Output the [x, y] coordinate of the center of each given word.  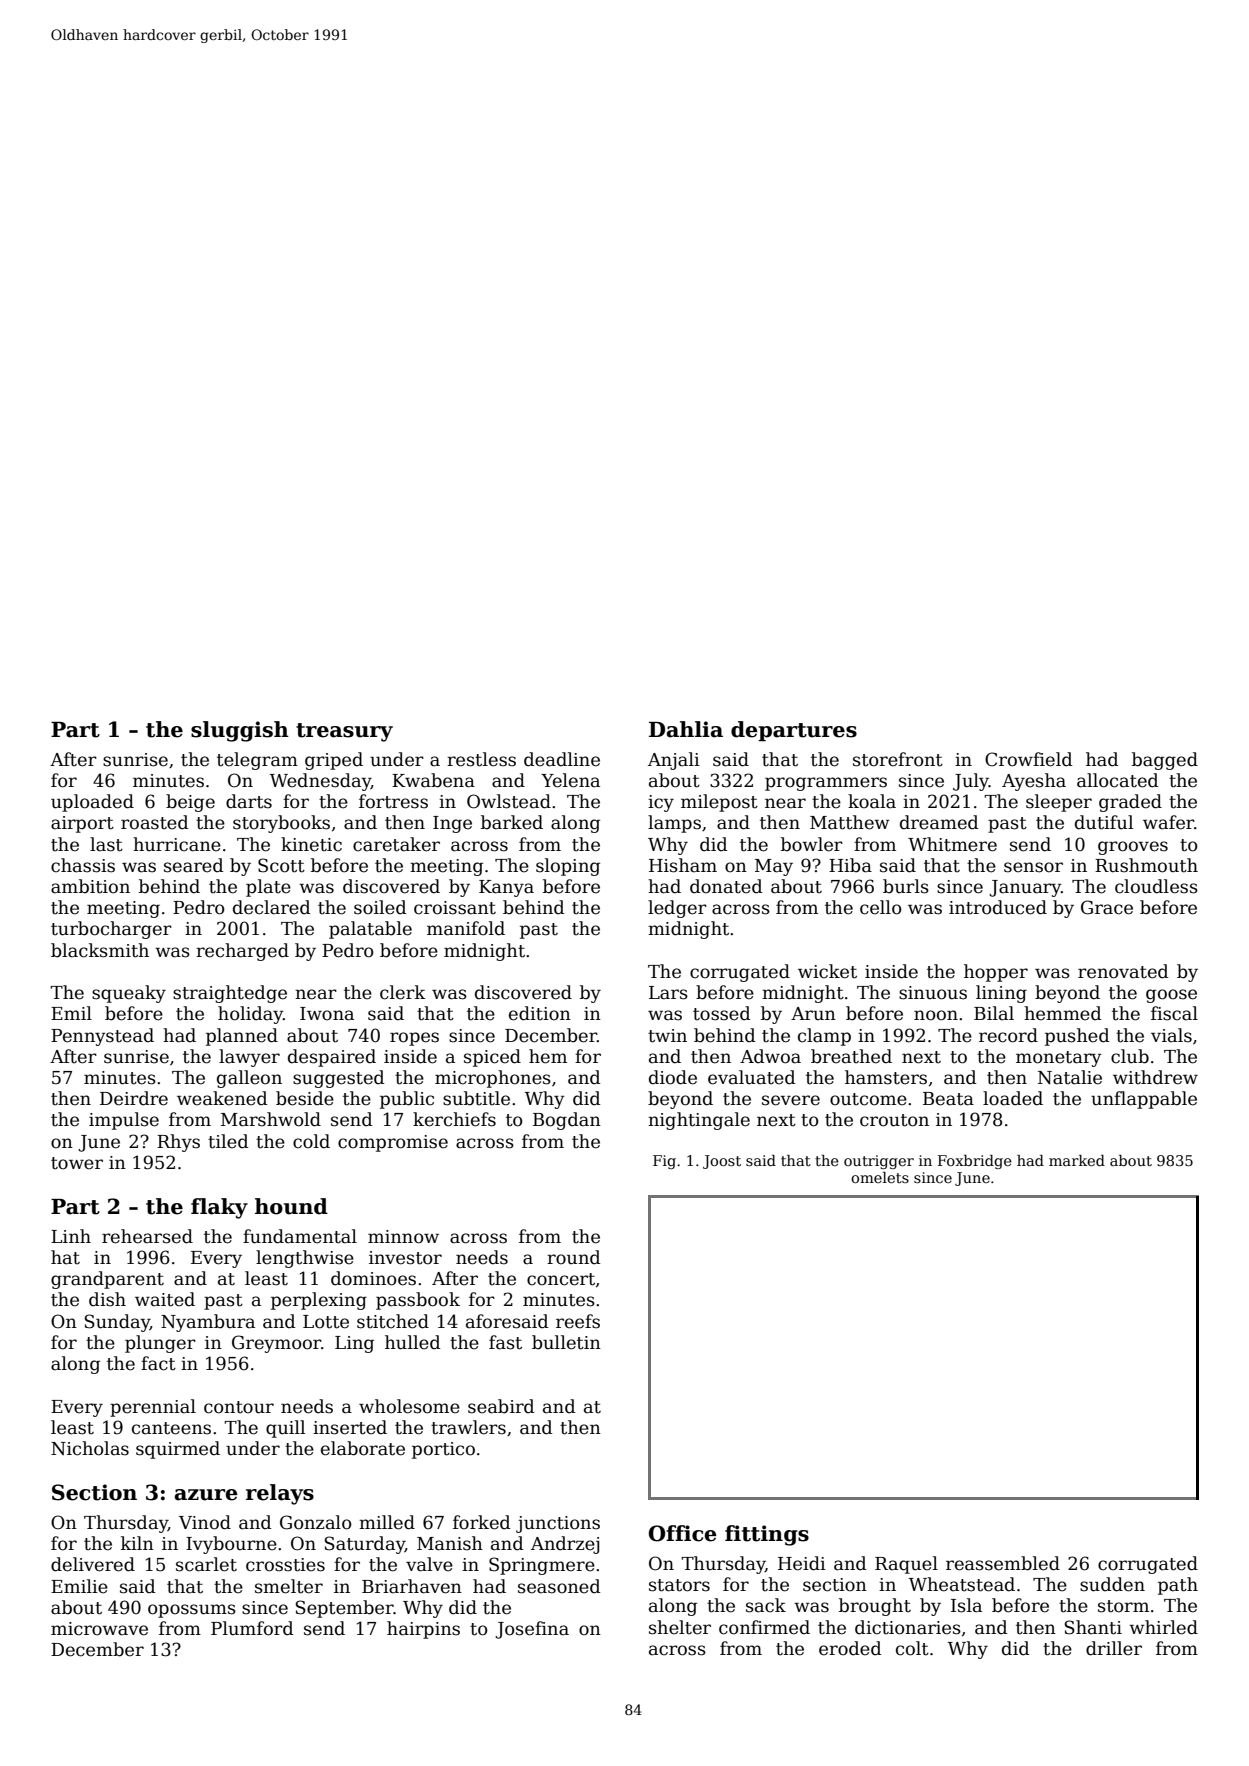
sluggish [240, 731]
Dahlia [686, 729]
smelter [289, 1586]
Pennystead [102, 1037]
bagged [1165, 761]
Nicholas [90, 1448]
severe [791, 1100]
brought [875, 1607]
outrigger [879, 1162]
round [574, 1257]
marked [1077, 1160]
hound [291, 1206]
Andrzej [565, 1545]
